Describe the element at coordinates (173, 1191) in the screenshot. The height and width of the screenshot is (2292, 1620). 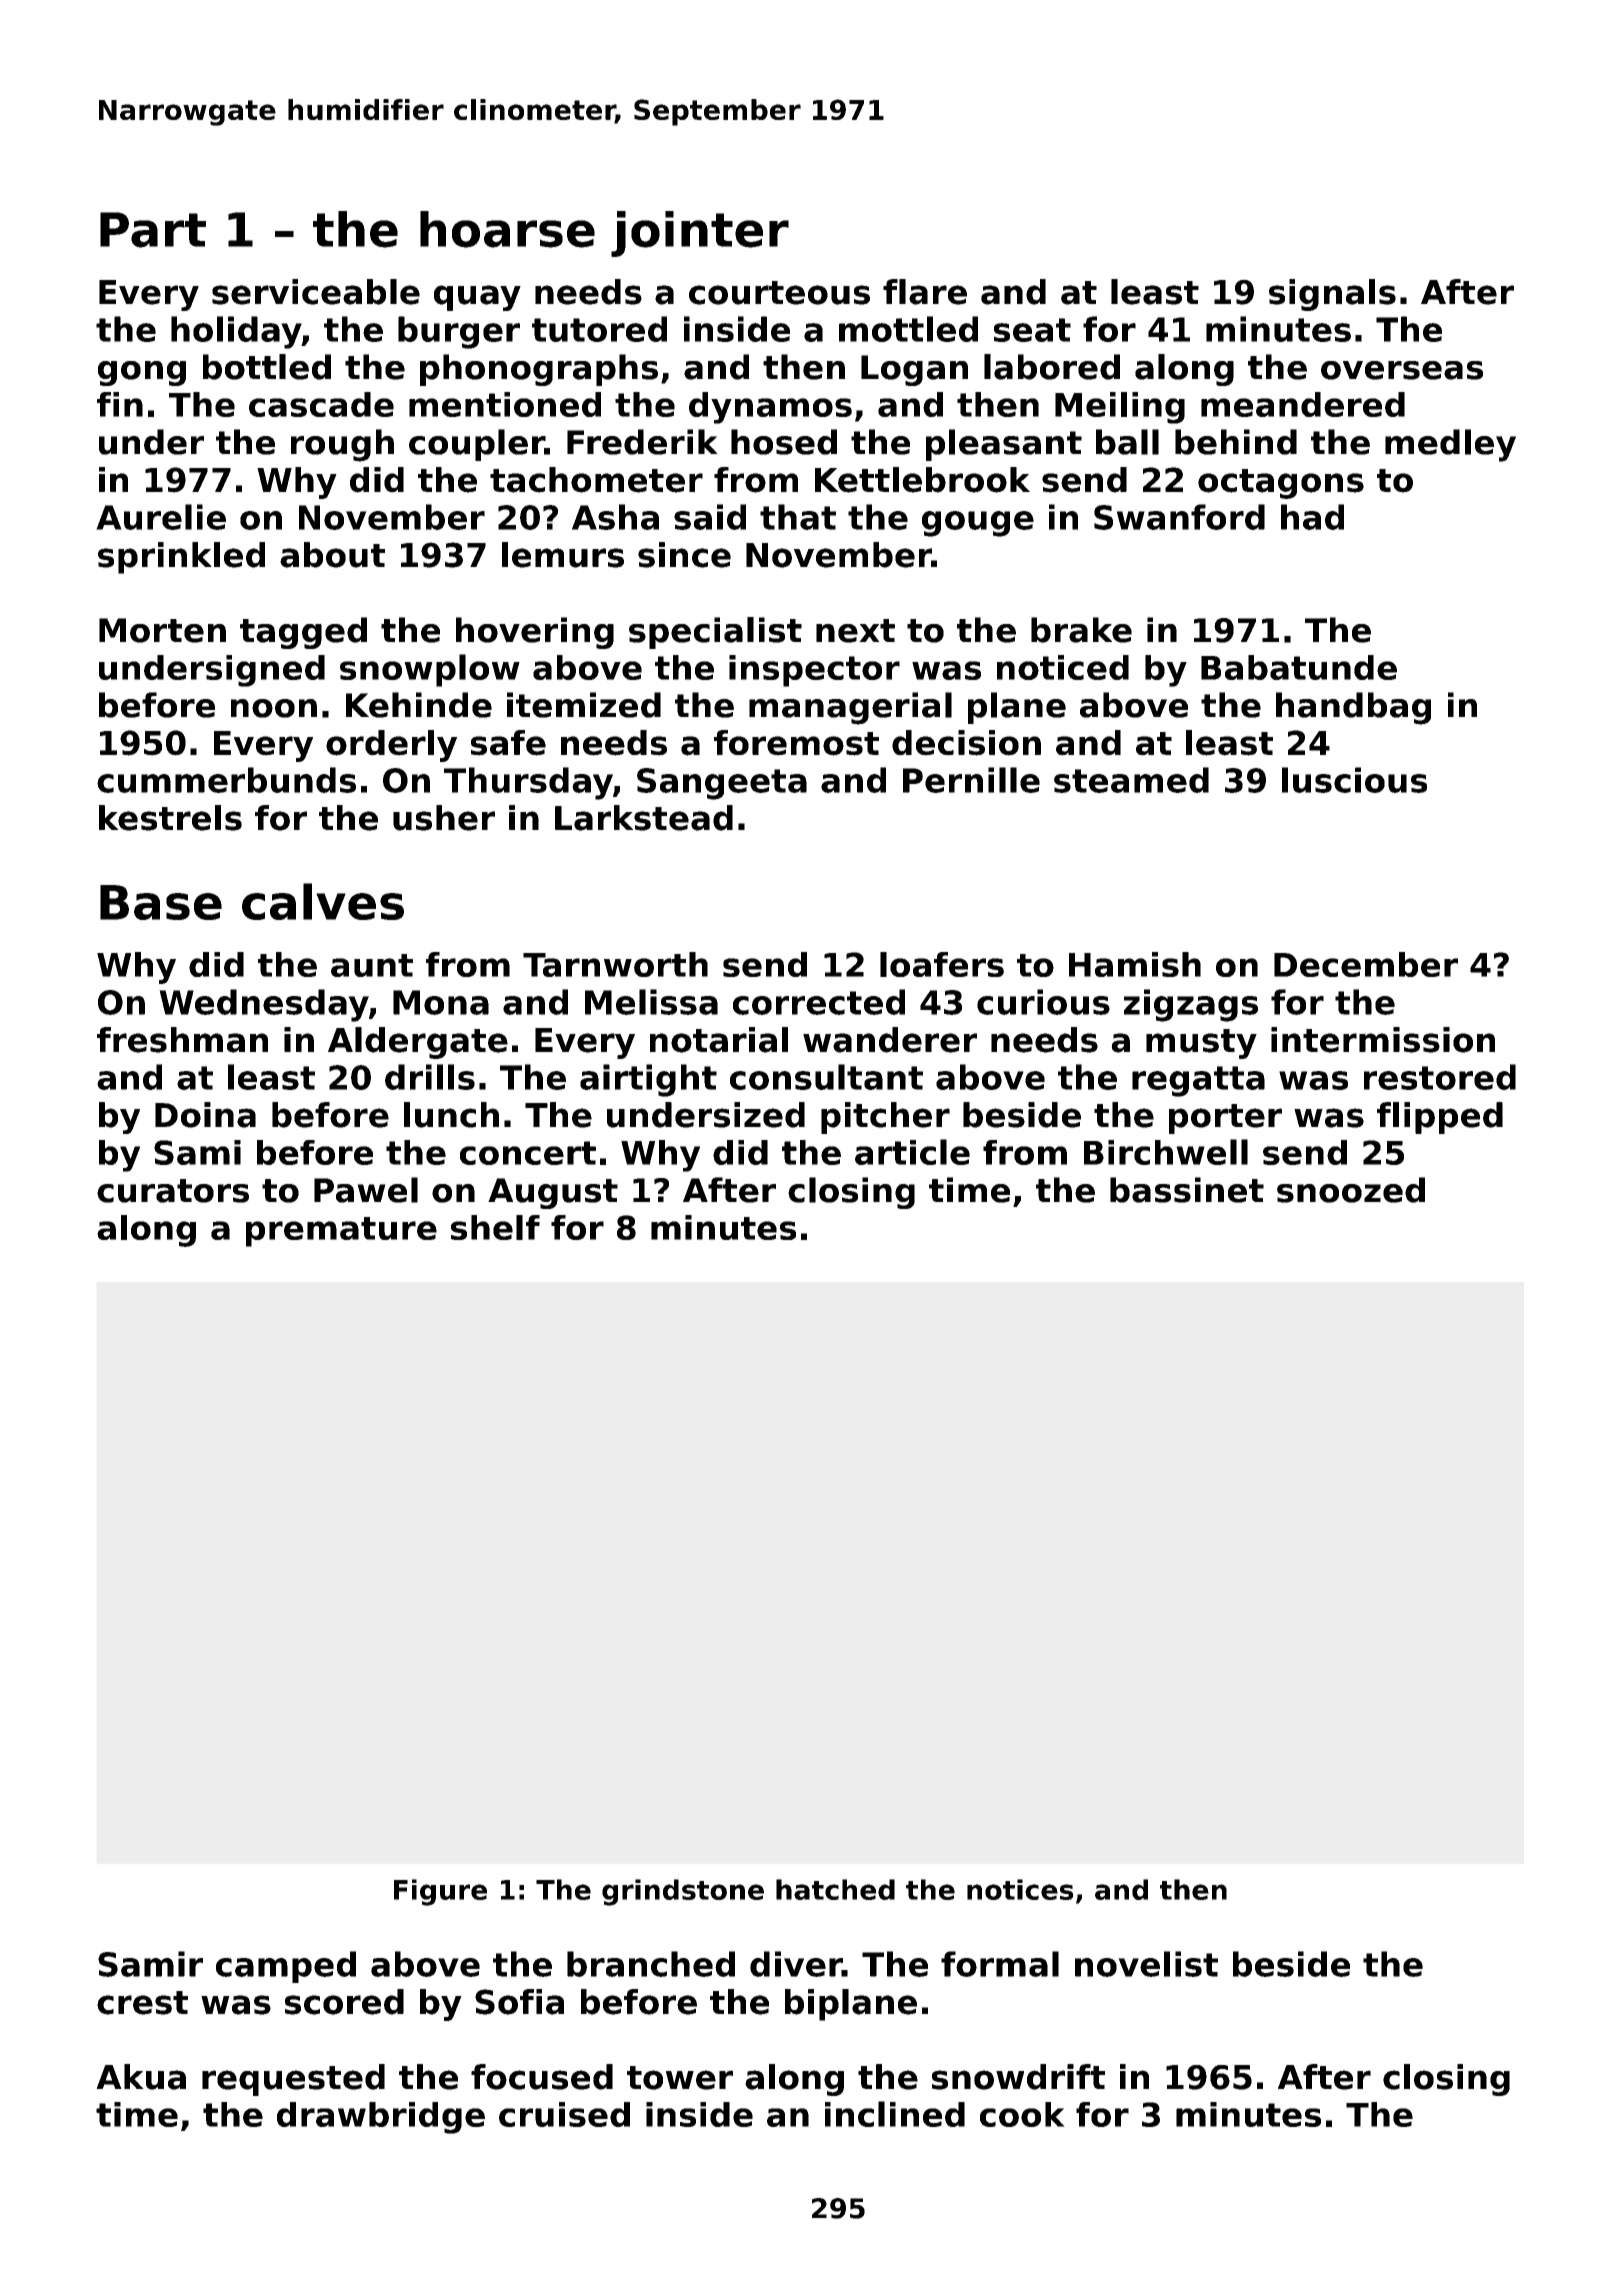
I see `curators` at that location.
